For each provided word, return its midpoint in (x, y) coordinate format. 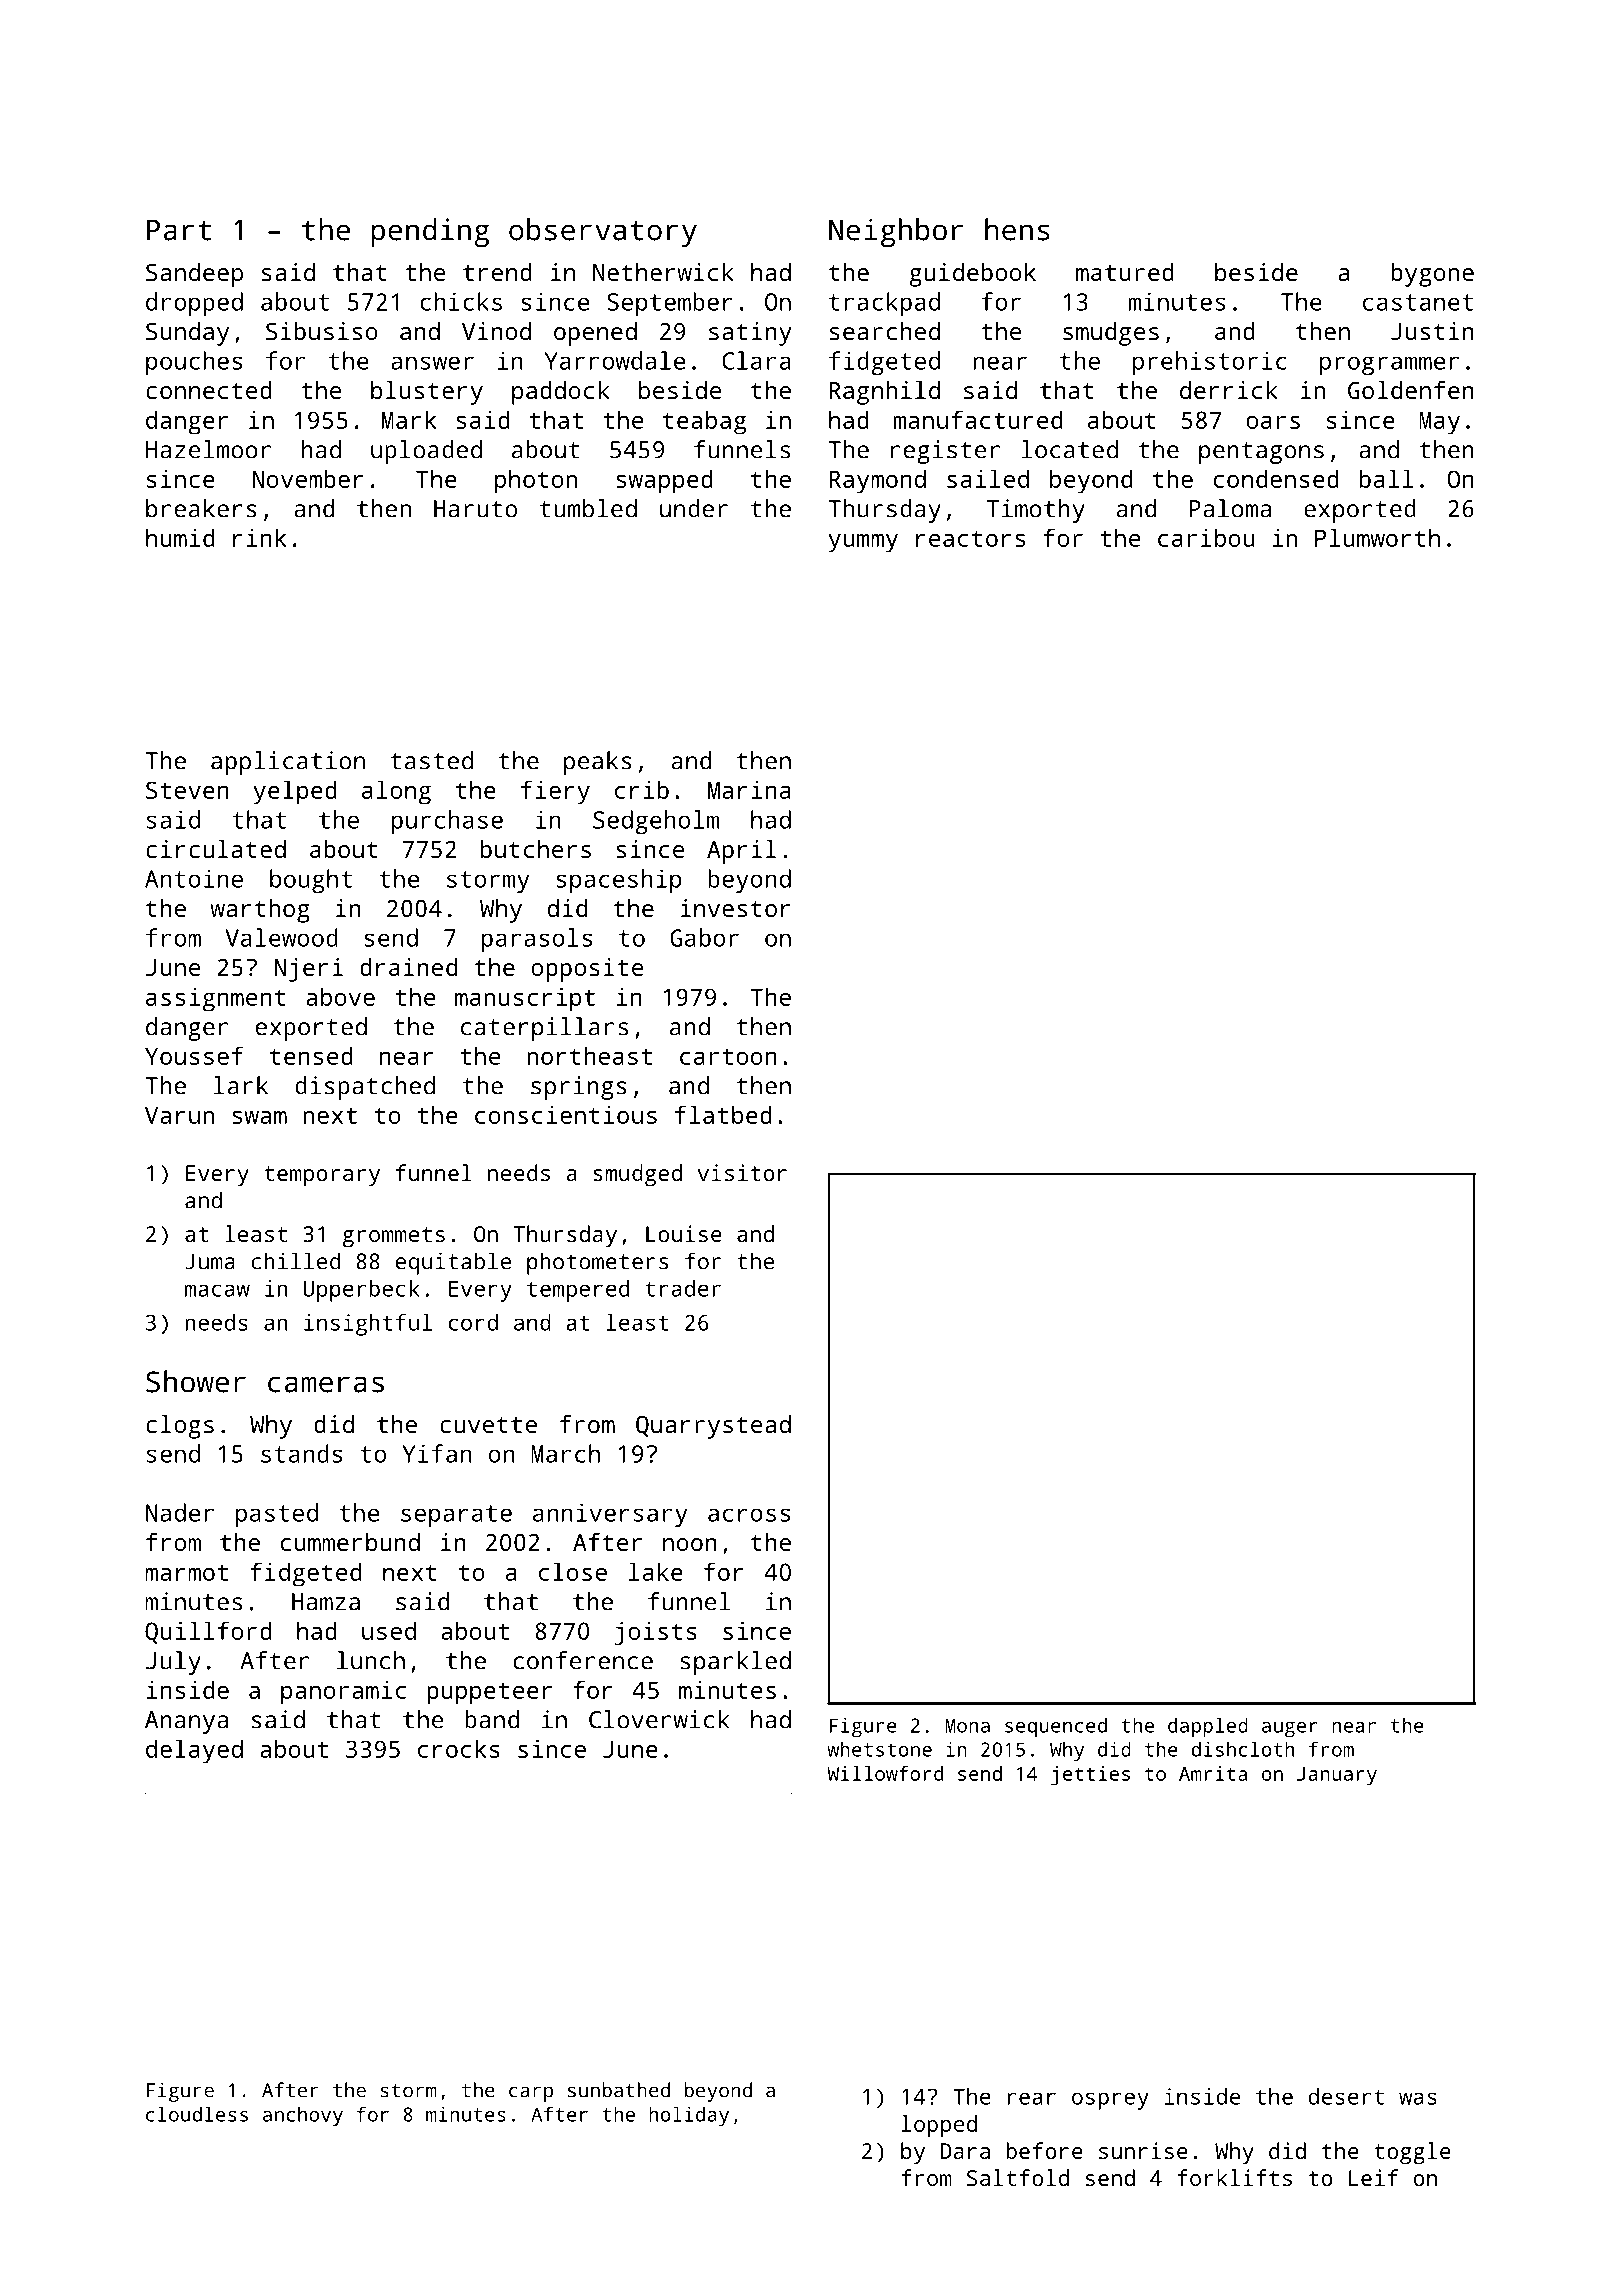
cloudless (197, 2114)
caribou (1206, 537)
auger (1290, 1729)
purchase (447, 822)
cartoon (728, 1056)
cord (473, 1322)
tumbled (588, 508)
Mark (409, 419)
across (749, 1515)
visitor (742, 1172)
